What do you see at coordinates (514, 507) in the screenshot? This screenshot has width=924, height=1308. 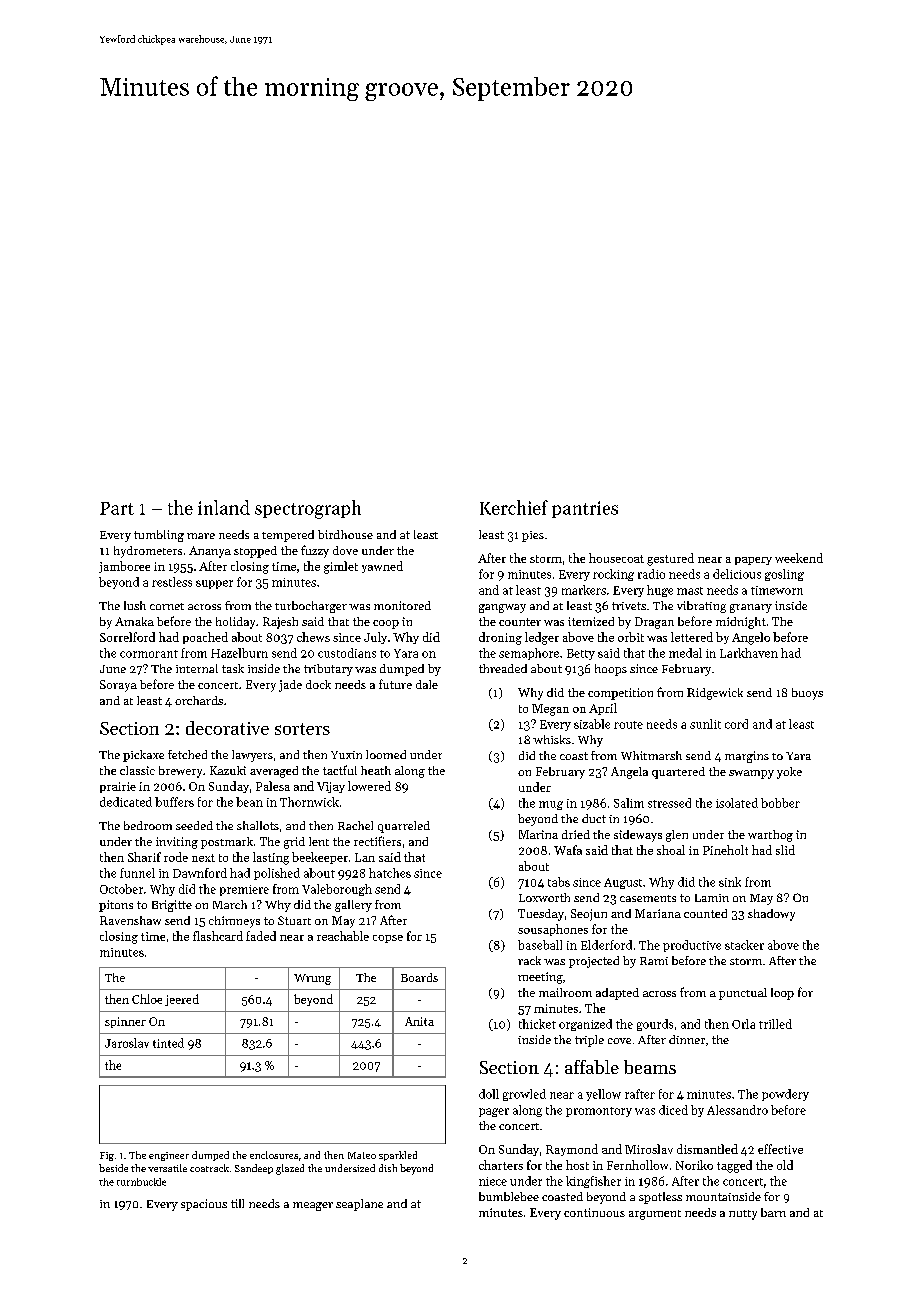 I see `Kerchief` at bounding box center [514, 507].
